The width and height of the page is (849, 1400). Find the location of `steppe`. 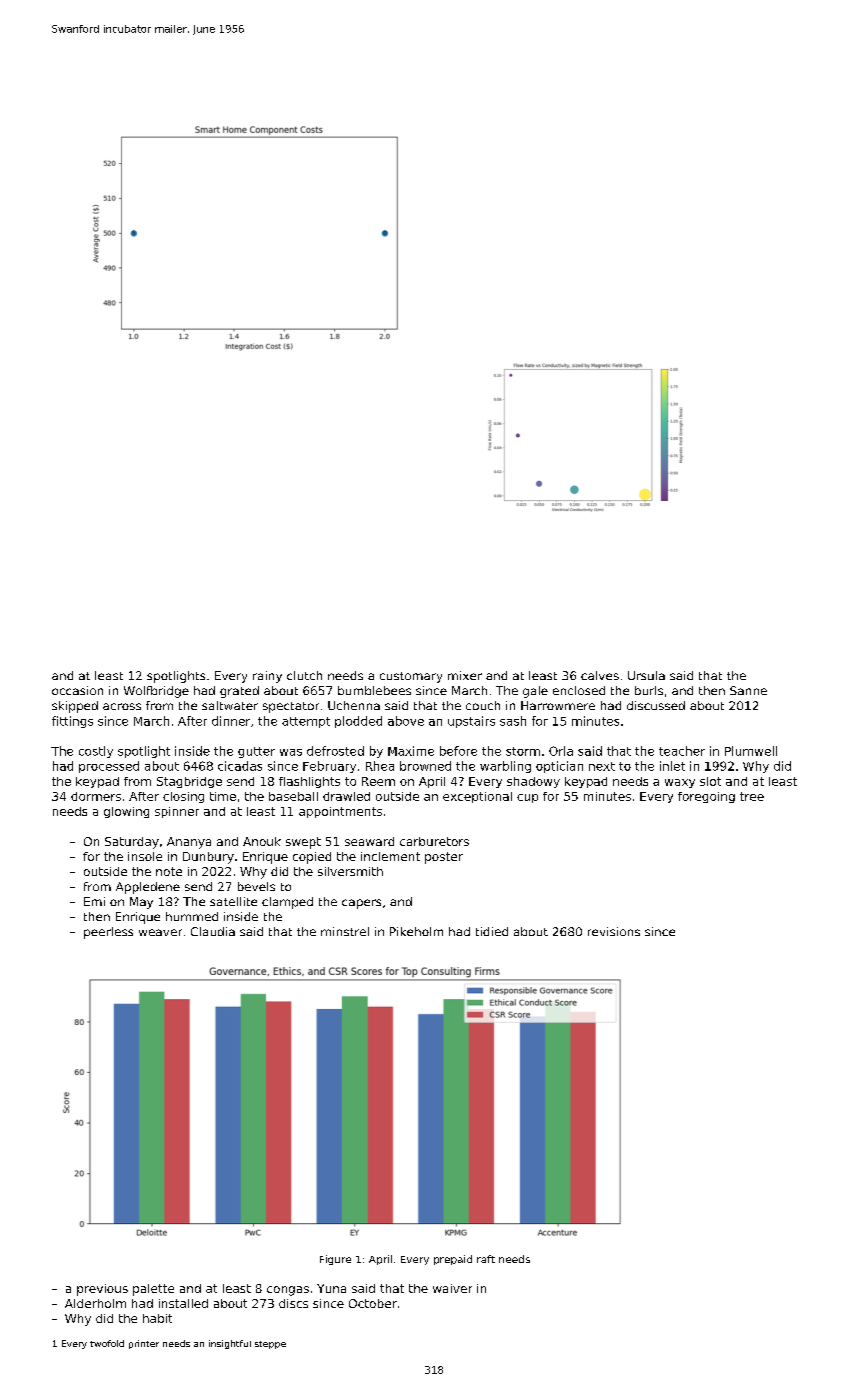

steppe is located at coordinates (270, 1345).
